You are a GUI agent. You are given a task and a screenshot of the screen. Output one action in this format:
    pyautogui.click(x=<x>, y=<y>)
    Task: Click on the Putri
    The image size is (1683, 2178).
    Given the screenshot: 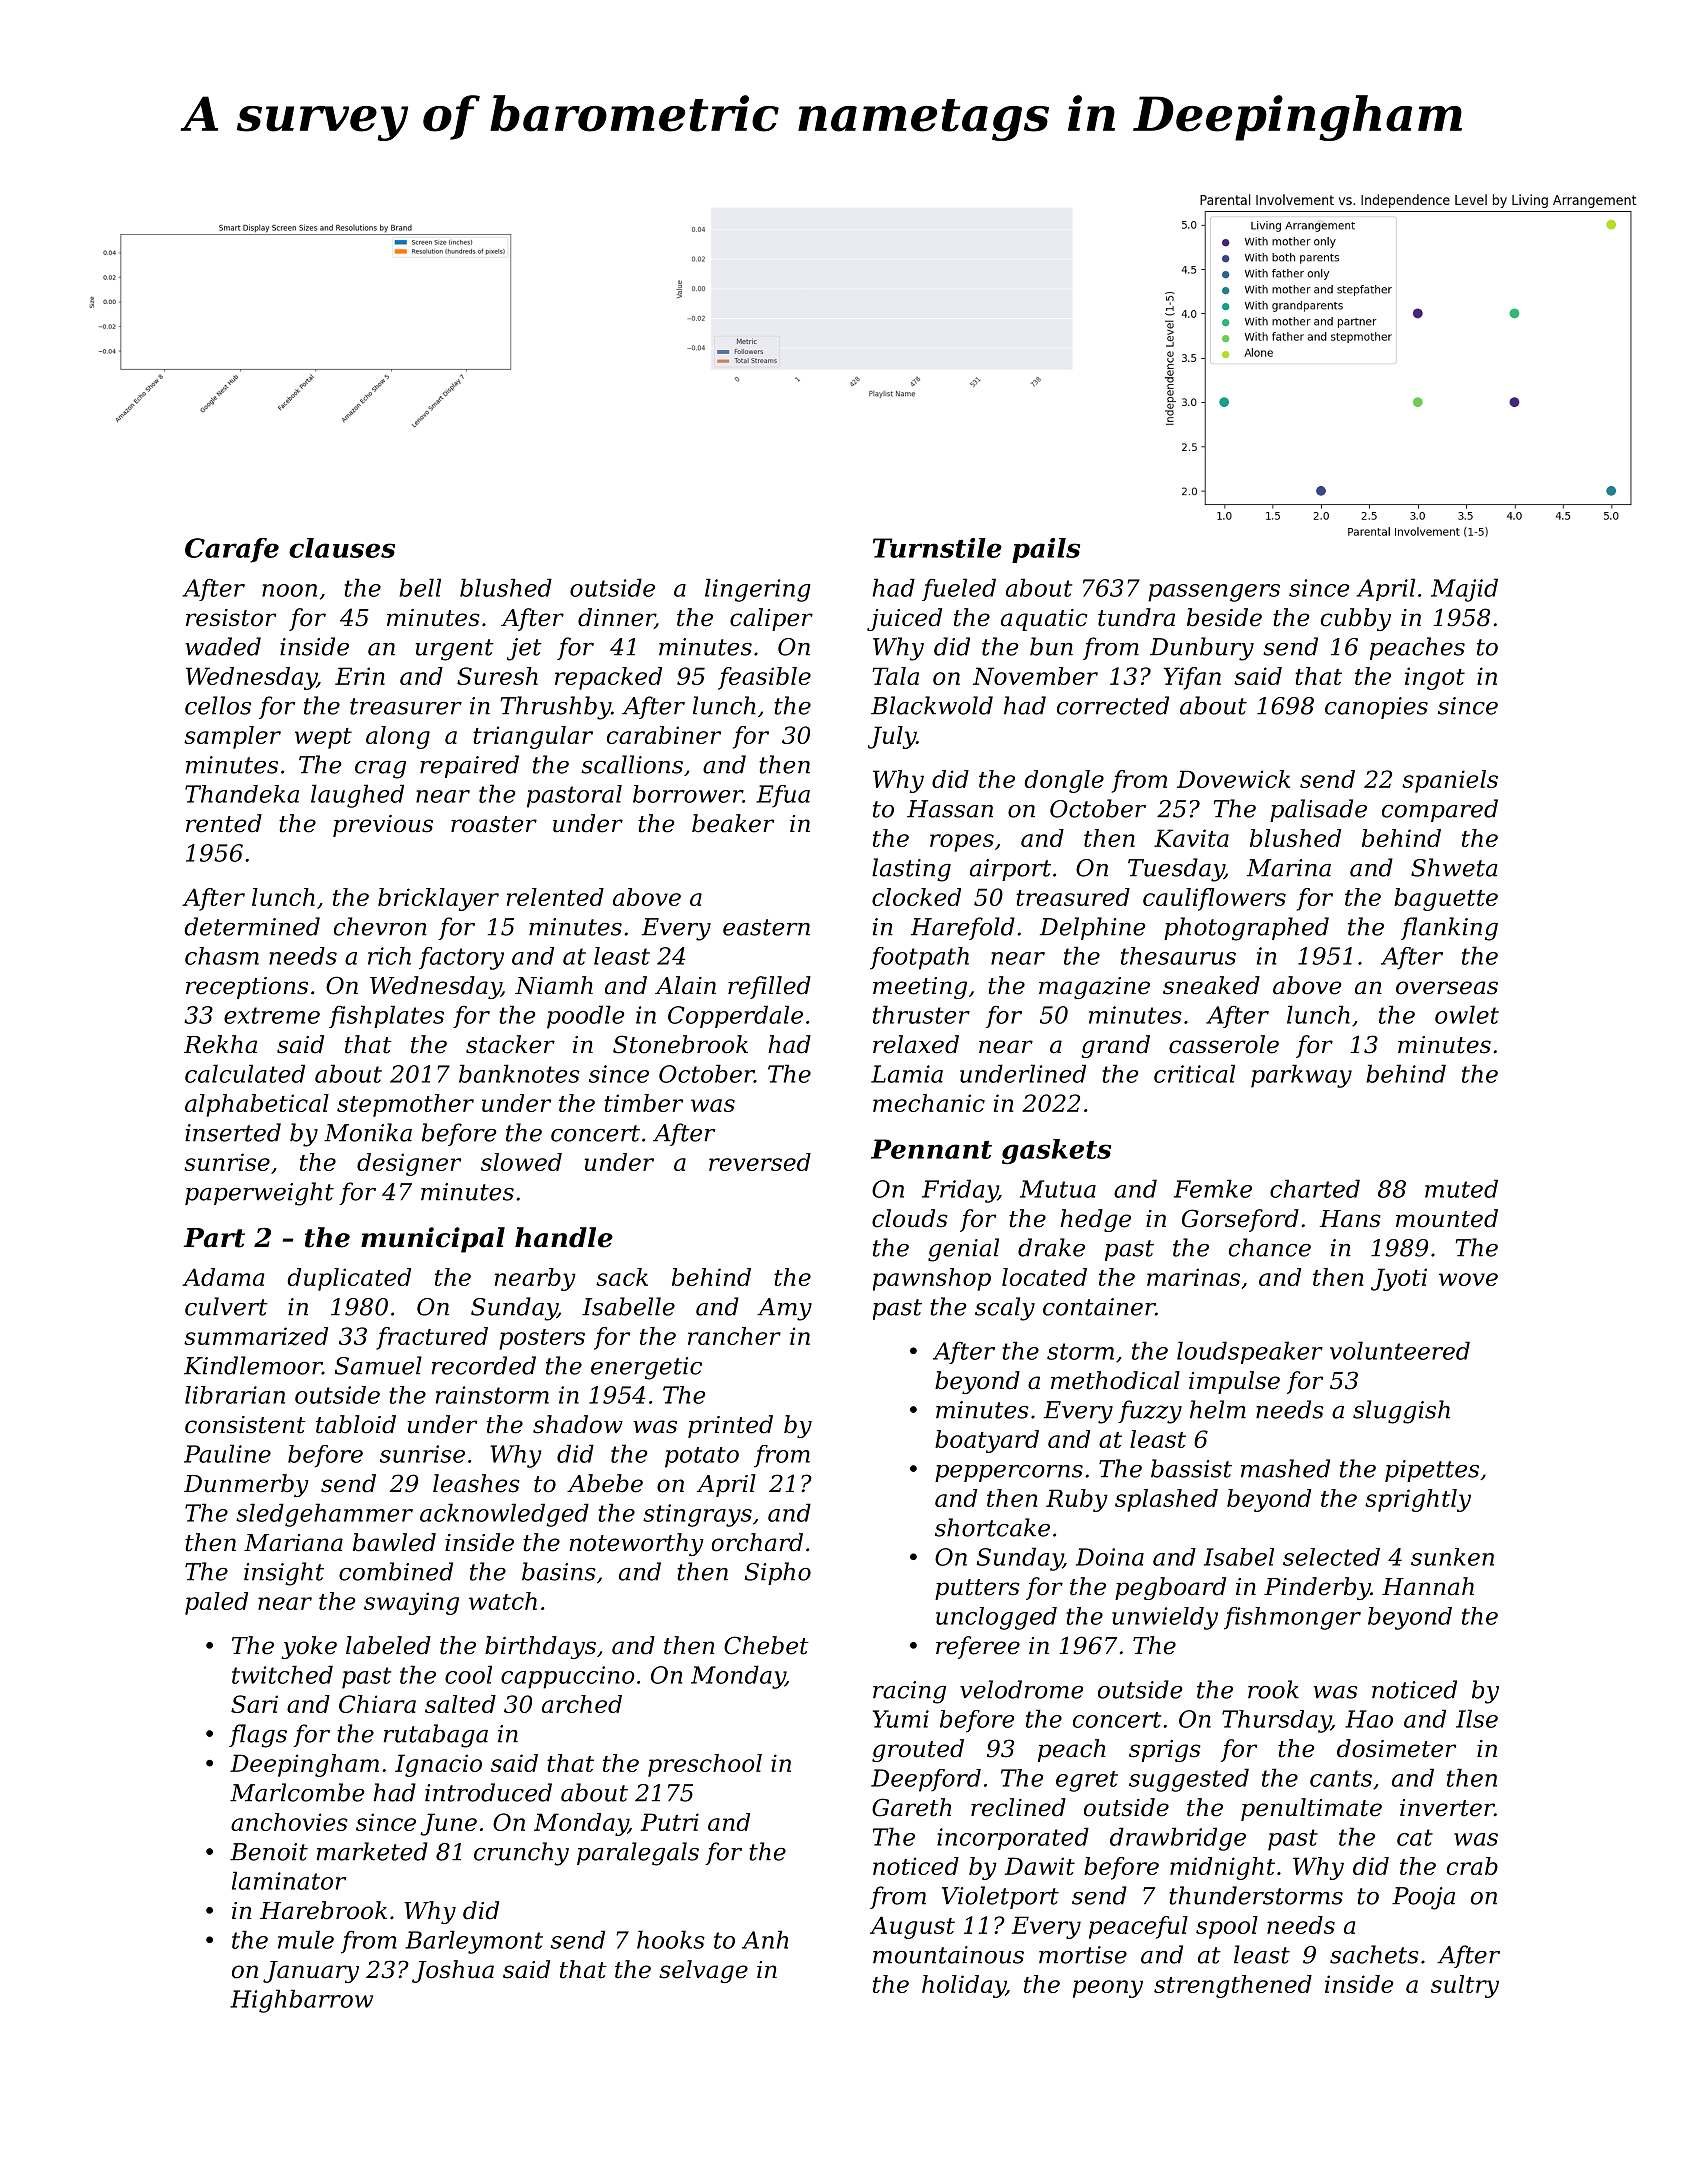 What is the action you would take?
    pyautogui.click(x=670, y=1822)
